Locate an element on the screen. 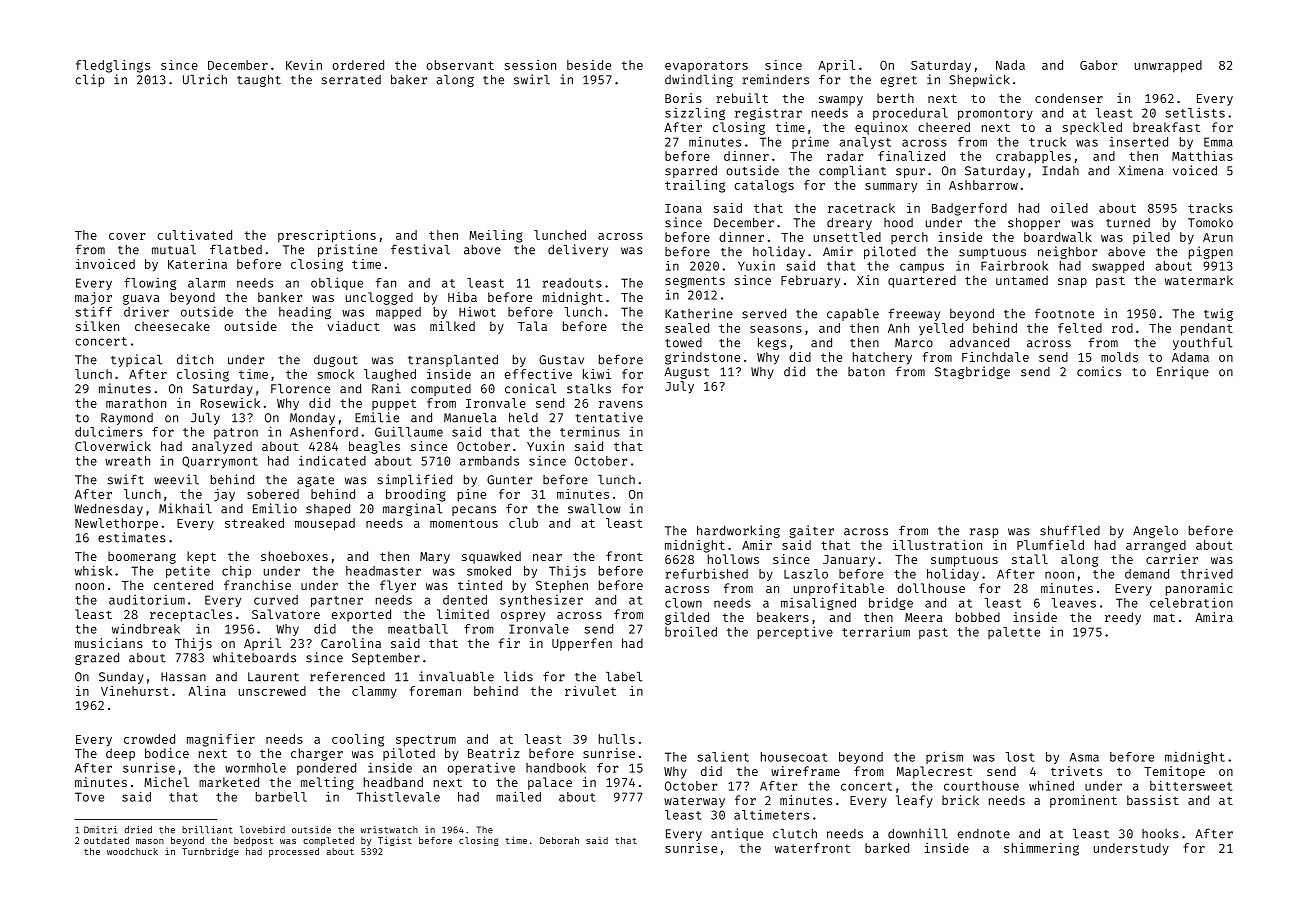 The width and height of the screenshot is (1308, 924). barked is located at coordinates (887, 848).
